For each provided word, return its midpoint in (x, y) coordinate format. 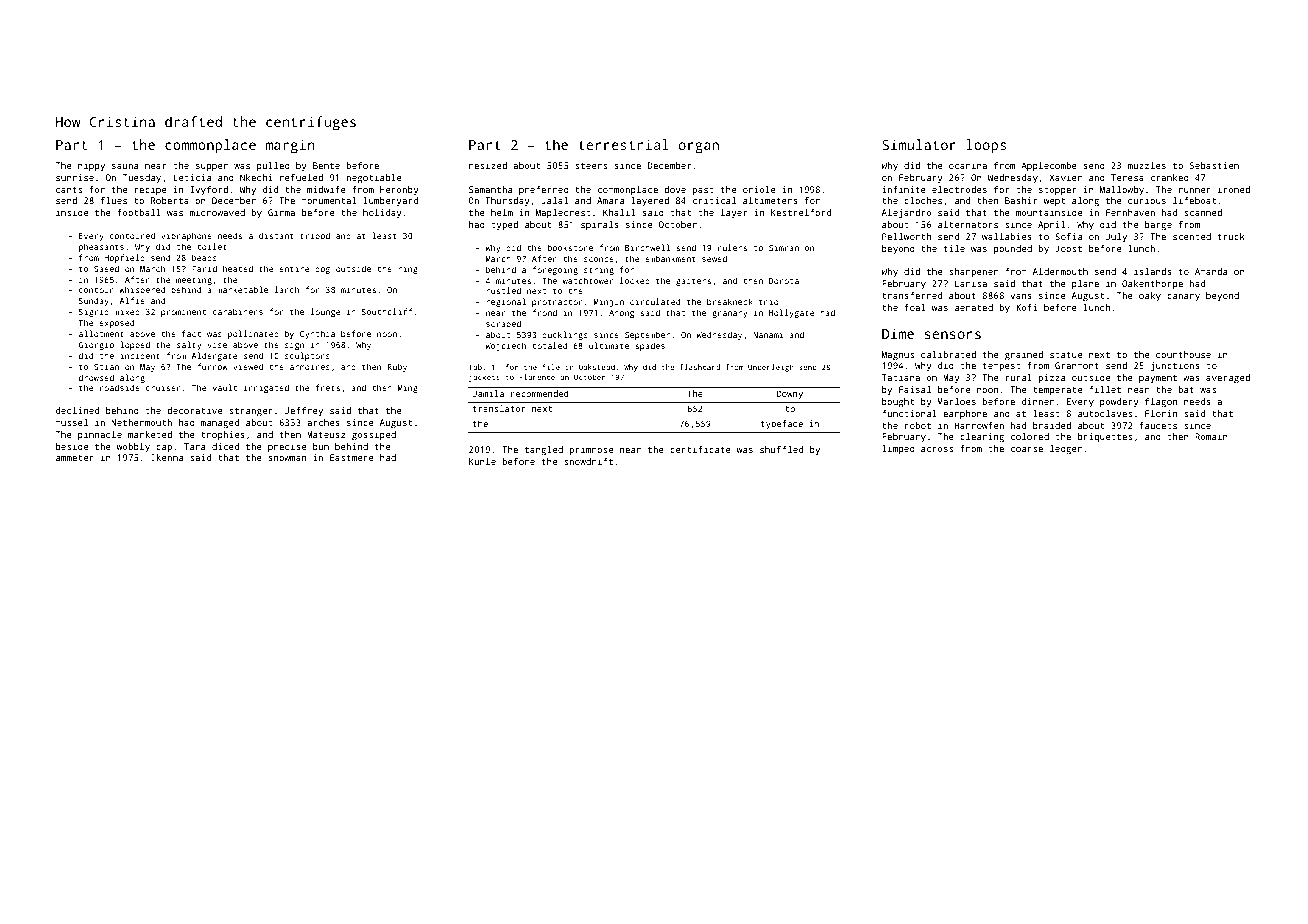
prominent (183, 313)
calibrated (948, 354)
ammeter (75, 458)
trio (769, 302)
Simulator (919, 144)
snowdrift (588, 461)
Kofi (1026, 307)
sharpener (973, 272)
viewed (248, 366)
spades (650, 346)
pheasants (101, 247)
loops (986, 146)
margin (290, 146)
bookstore (570, 247)
